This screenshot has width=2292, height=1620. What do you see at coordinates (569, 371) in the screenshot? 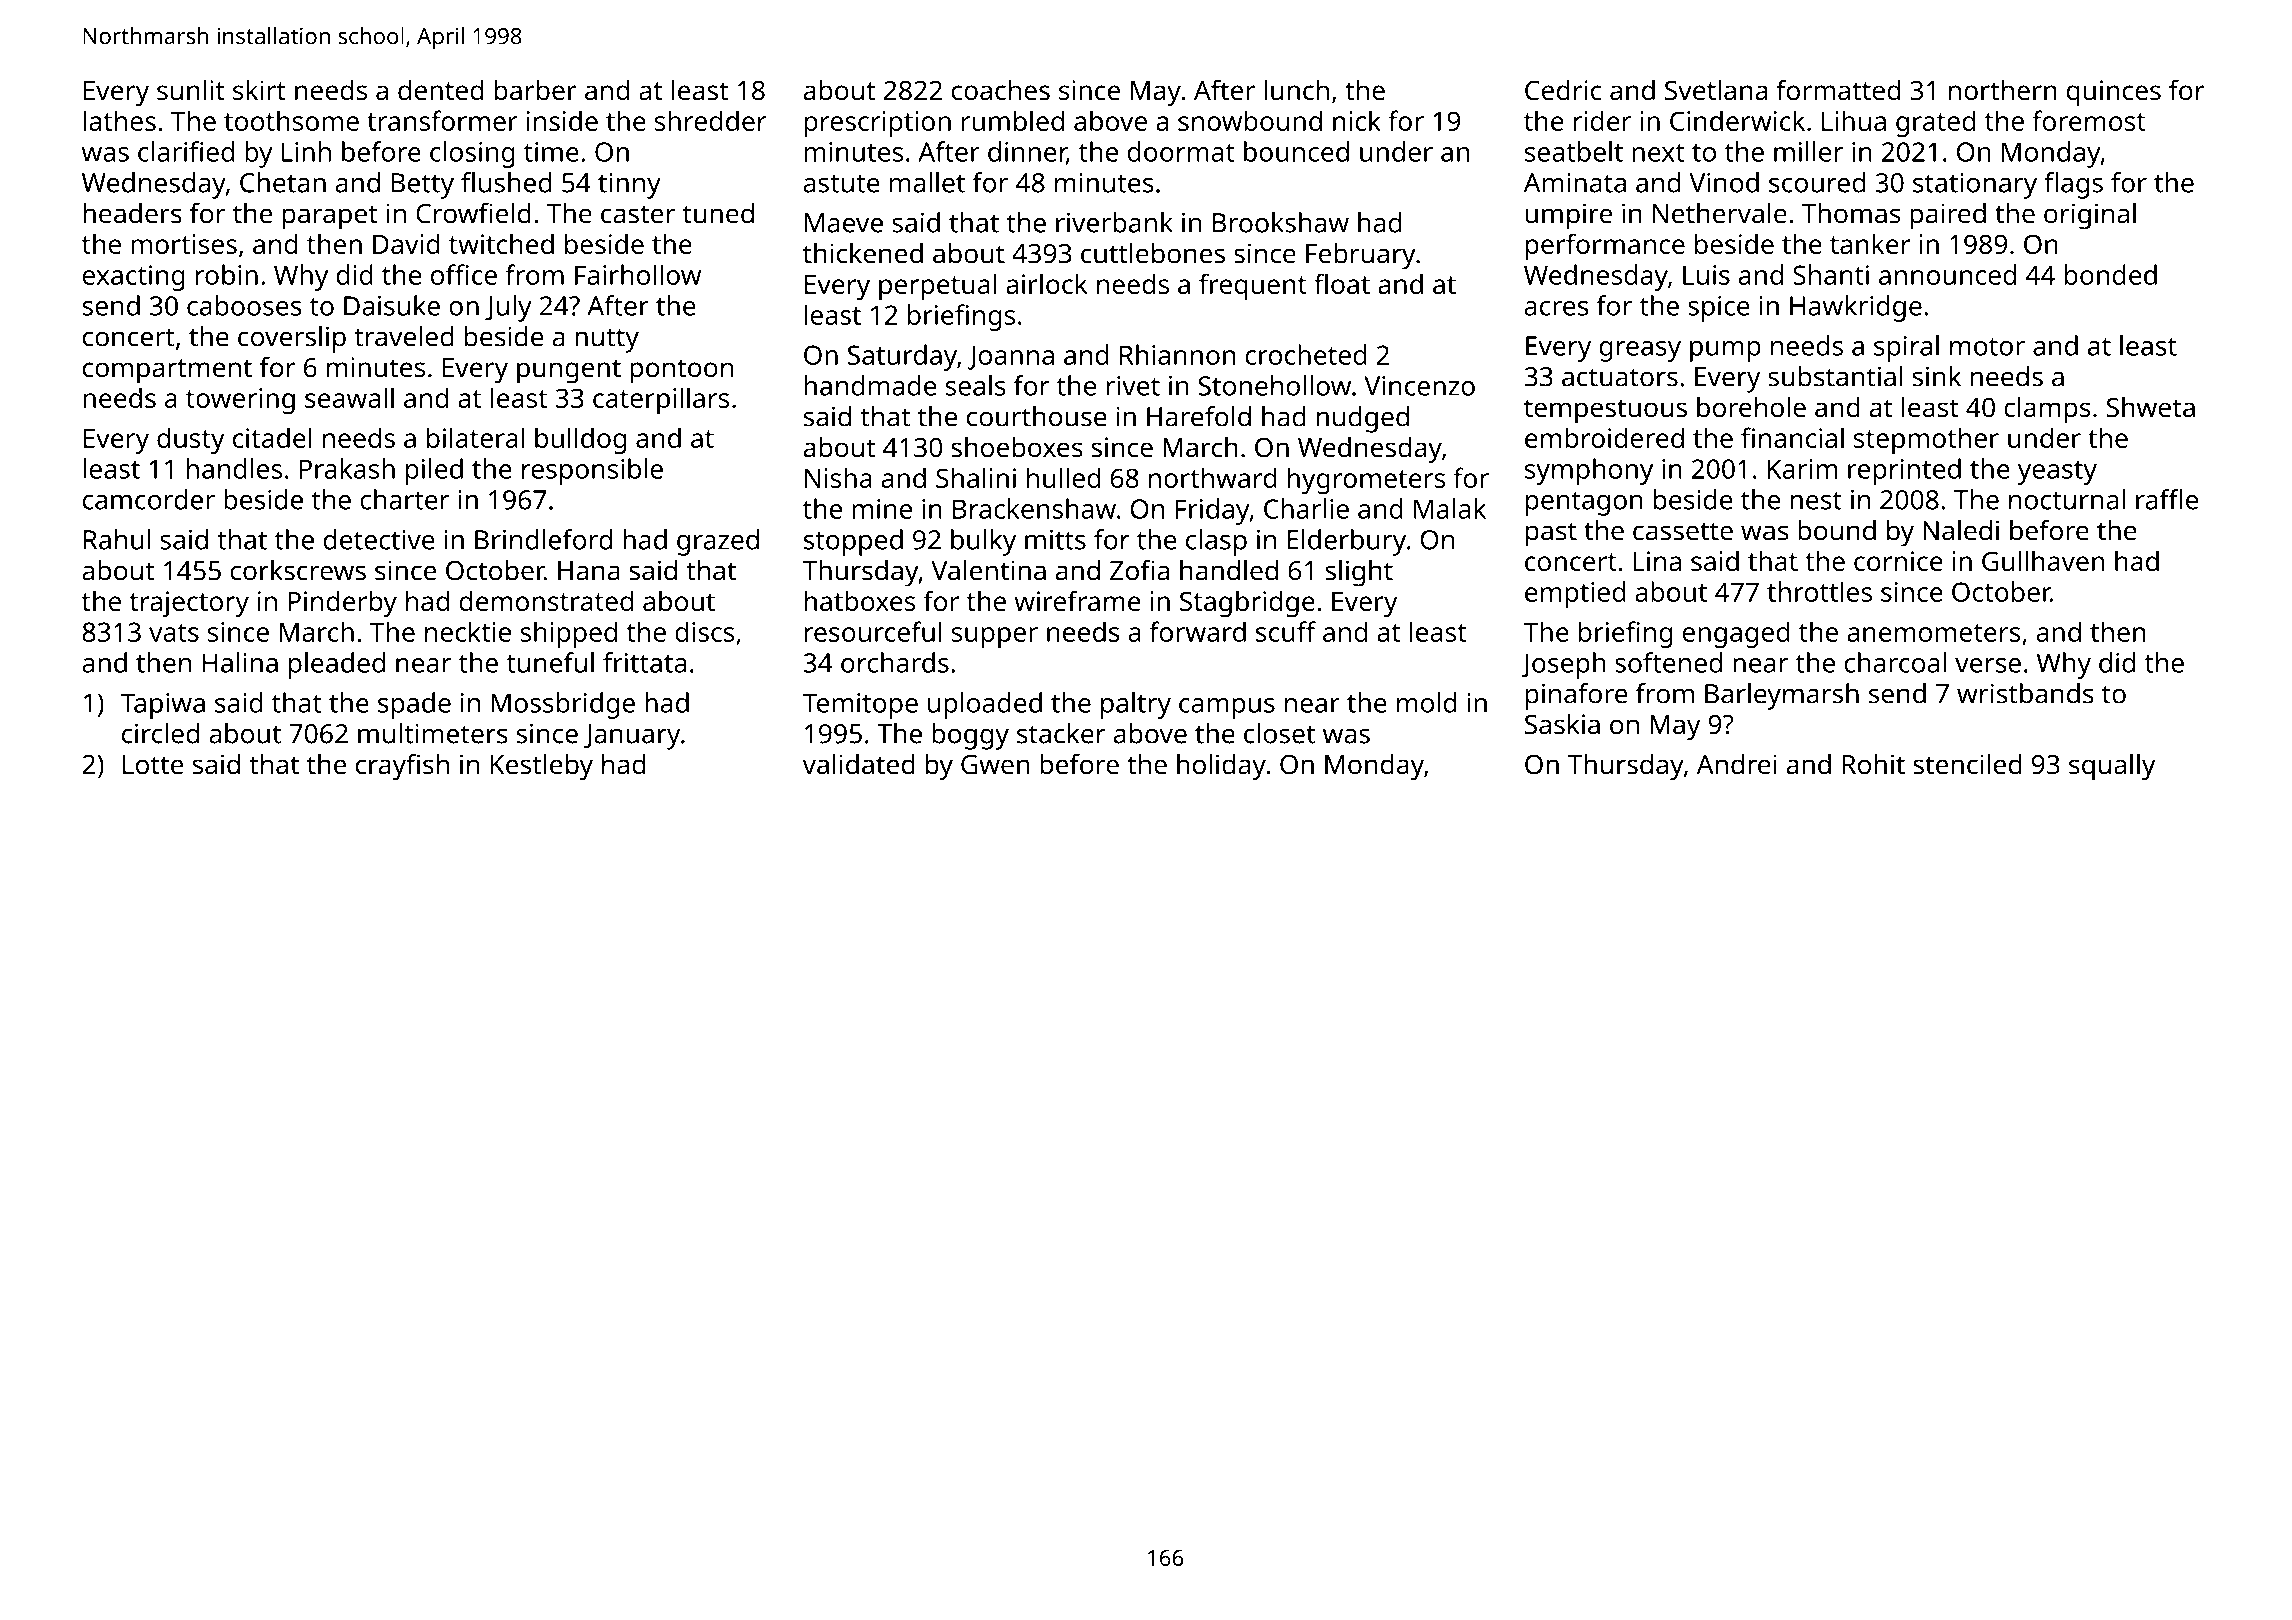
I see `pungent` at bounding box center [569, 371].
